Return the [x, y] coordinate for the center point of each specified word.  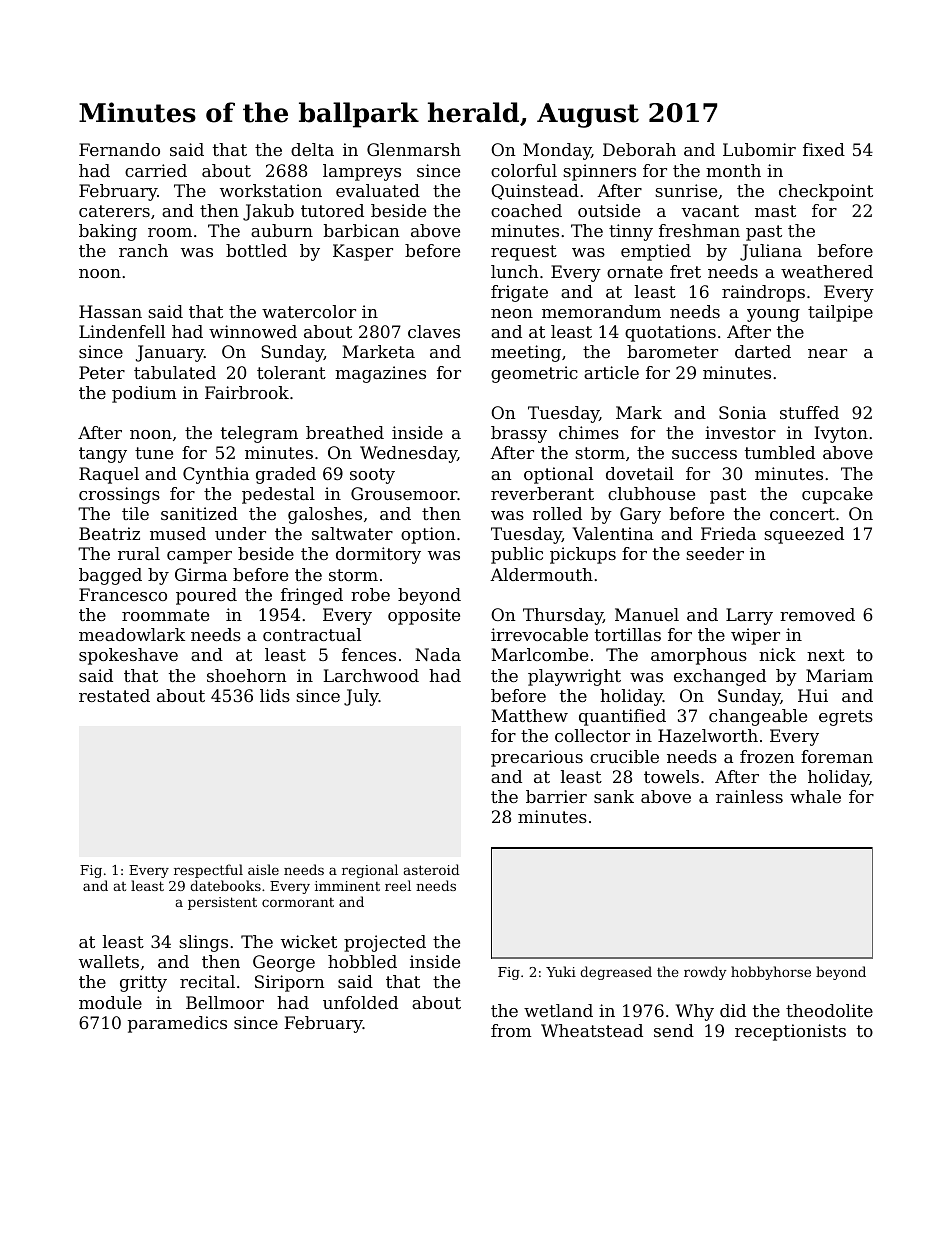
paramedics [177, 1024]
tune [154, 453]
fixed [824, 149]
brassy [519, 434]
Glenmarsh [414, 149]
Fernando [119, 149]
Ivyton [841, 434]
